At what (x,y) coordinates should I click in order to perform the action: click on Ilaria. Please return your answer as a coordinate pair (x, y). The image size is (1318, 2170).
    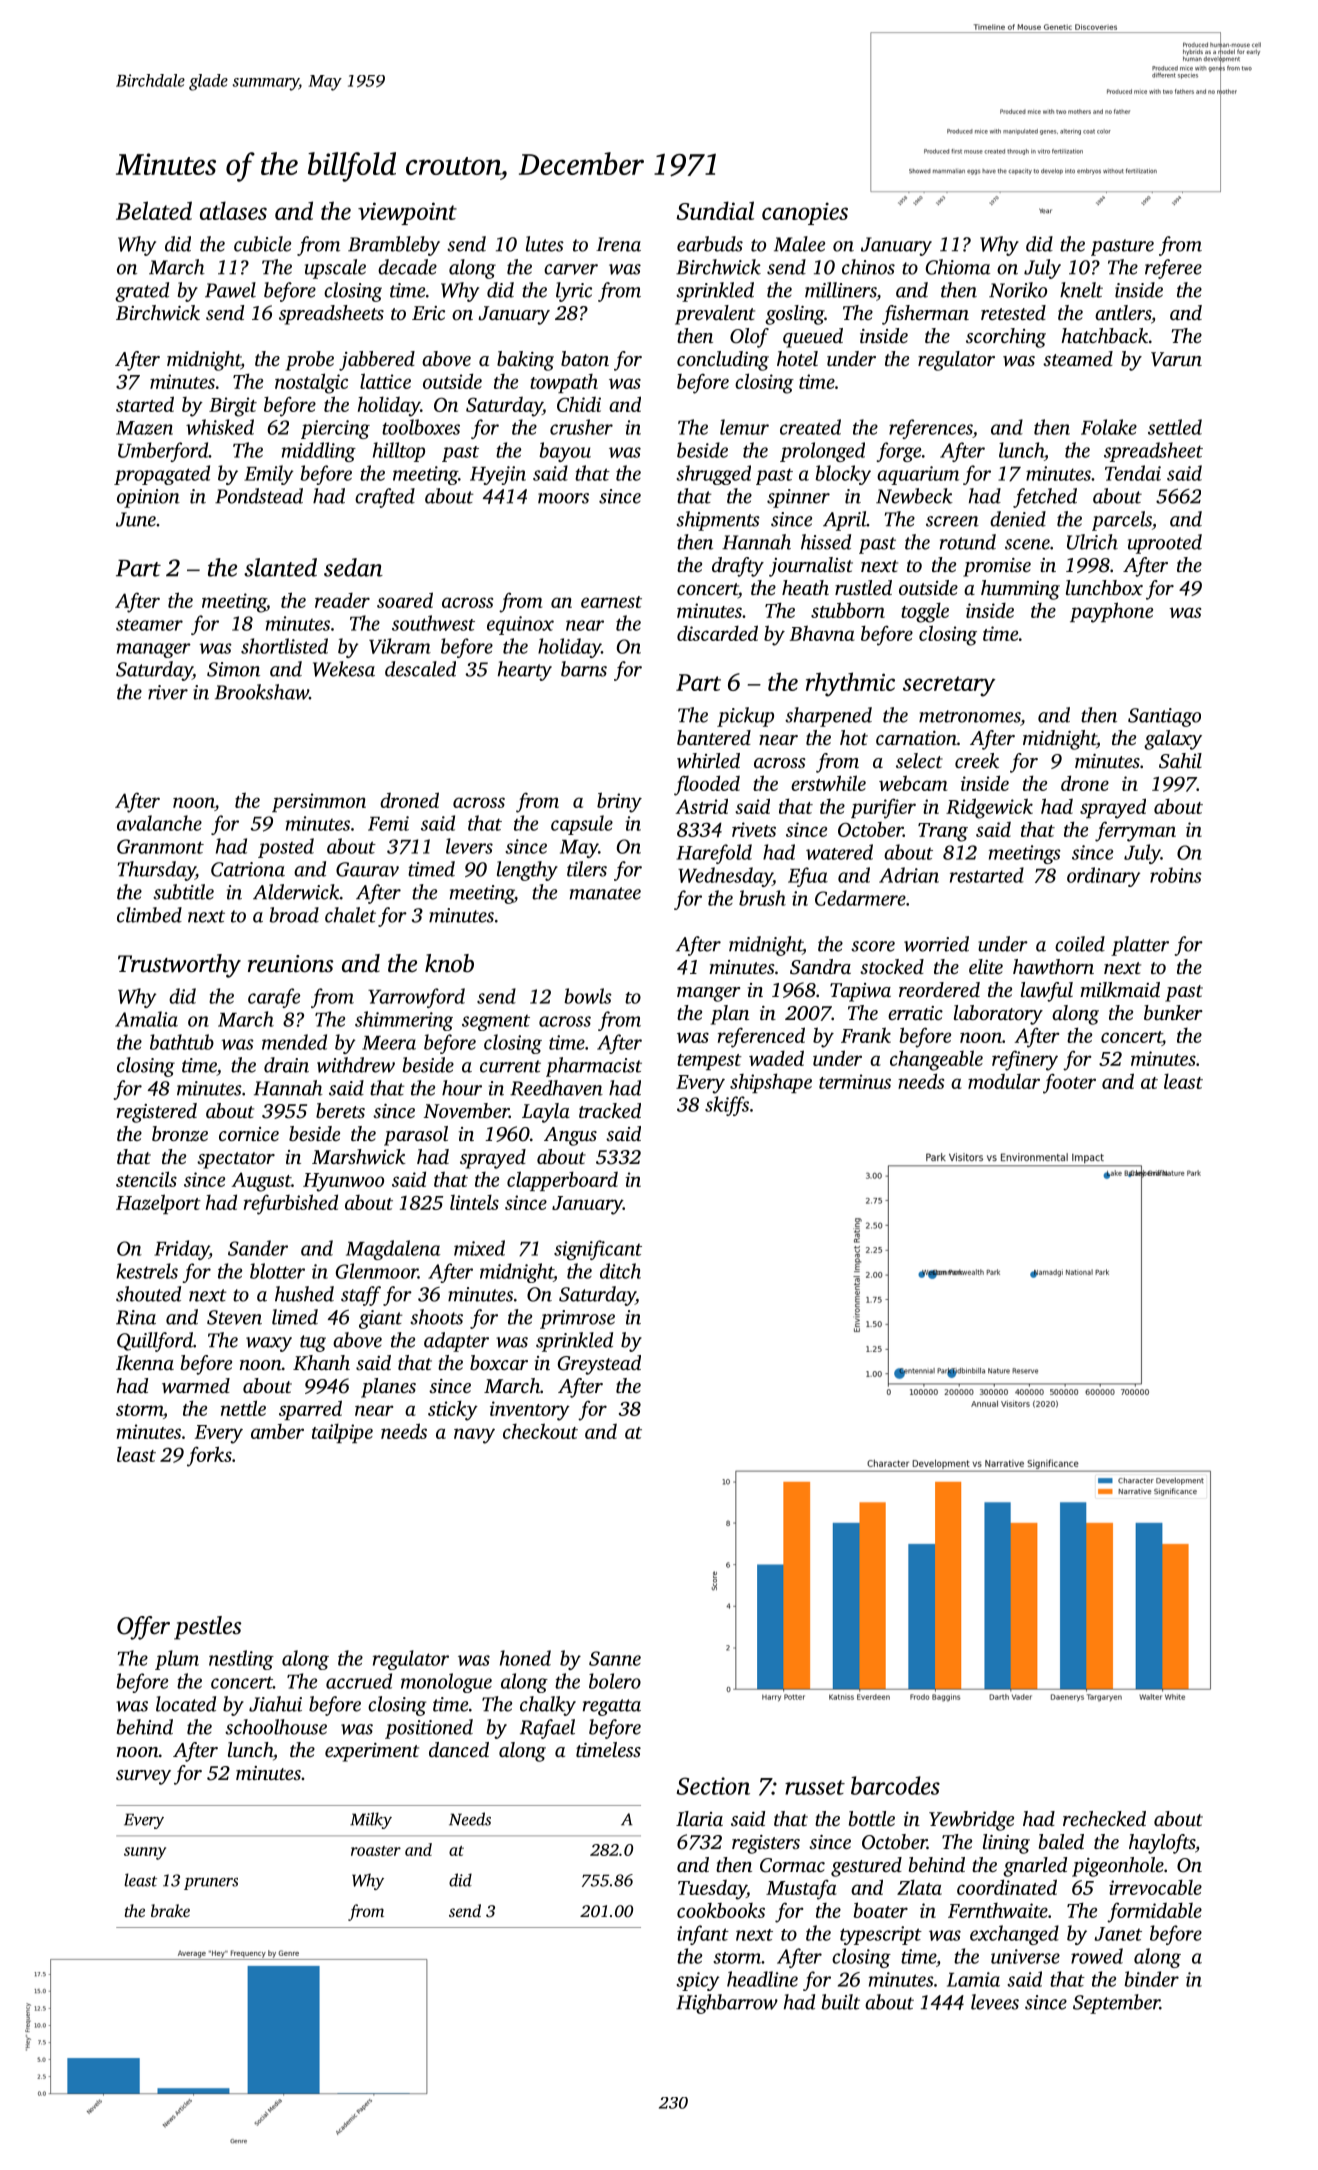
    Looking at the image, I should click on (699, 1818).
